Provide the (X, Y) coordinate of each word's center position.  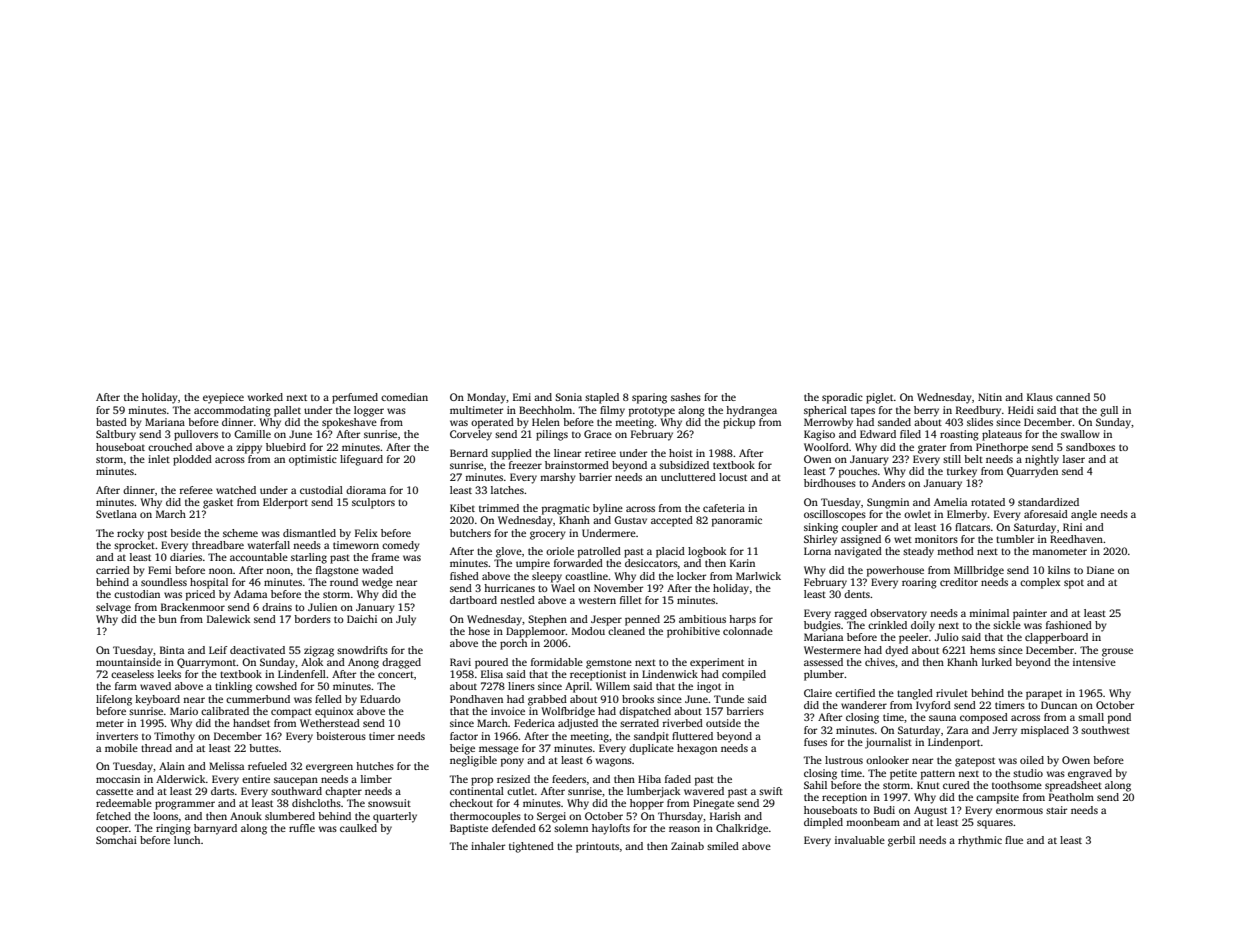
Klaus (1040, 397)
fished (464, 576)
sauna (942, 718)
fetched (113, 816)
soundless (164, 582)
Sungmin (888, 503)
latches (507, 490)
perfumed (355, 398)
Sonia (568, 397)
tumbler (1015, 539)
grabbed (547, 700)
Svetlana (116, 514)
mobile (121, 748)
